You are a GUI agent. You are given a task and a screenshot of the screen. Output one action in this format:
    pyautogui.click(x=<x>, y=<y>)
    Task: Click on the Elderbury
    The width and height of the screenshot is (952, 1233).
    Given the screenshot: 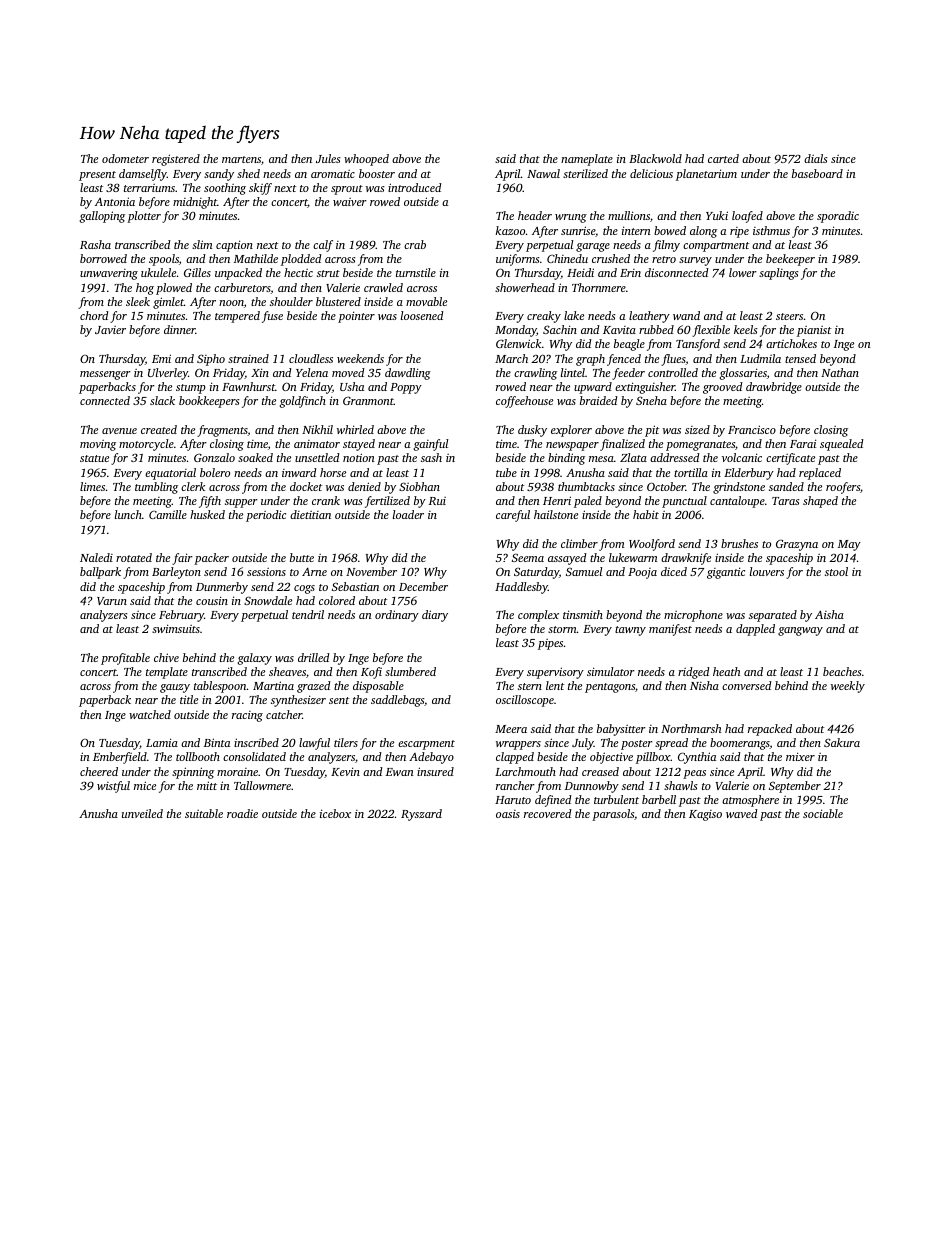 What is the action you would take?
    pyautogui.click(x=749, y=474)
